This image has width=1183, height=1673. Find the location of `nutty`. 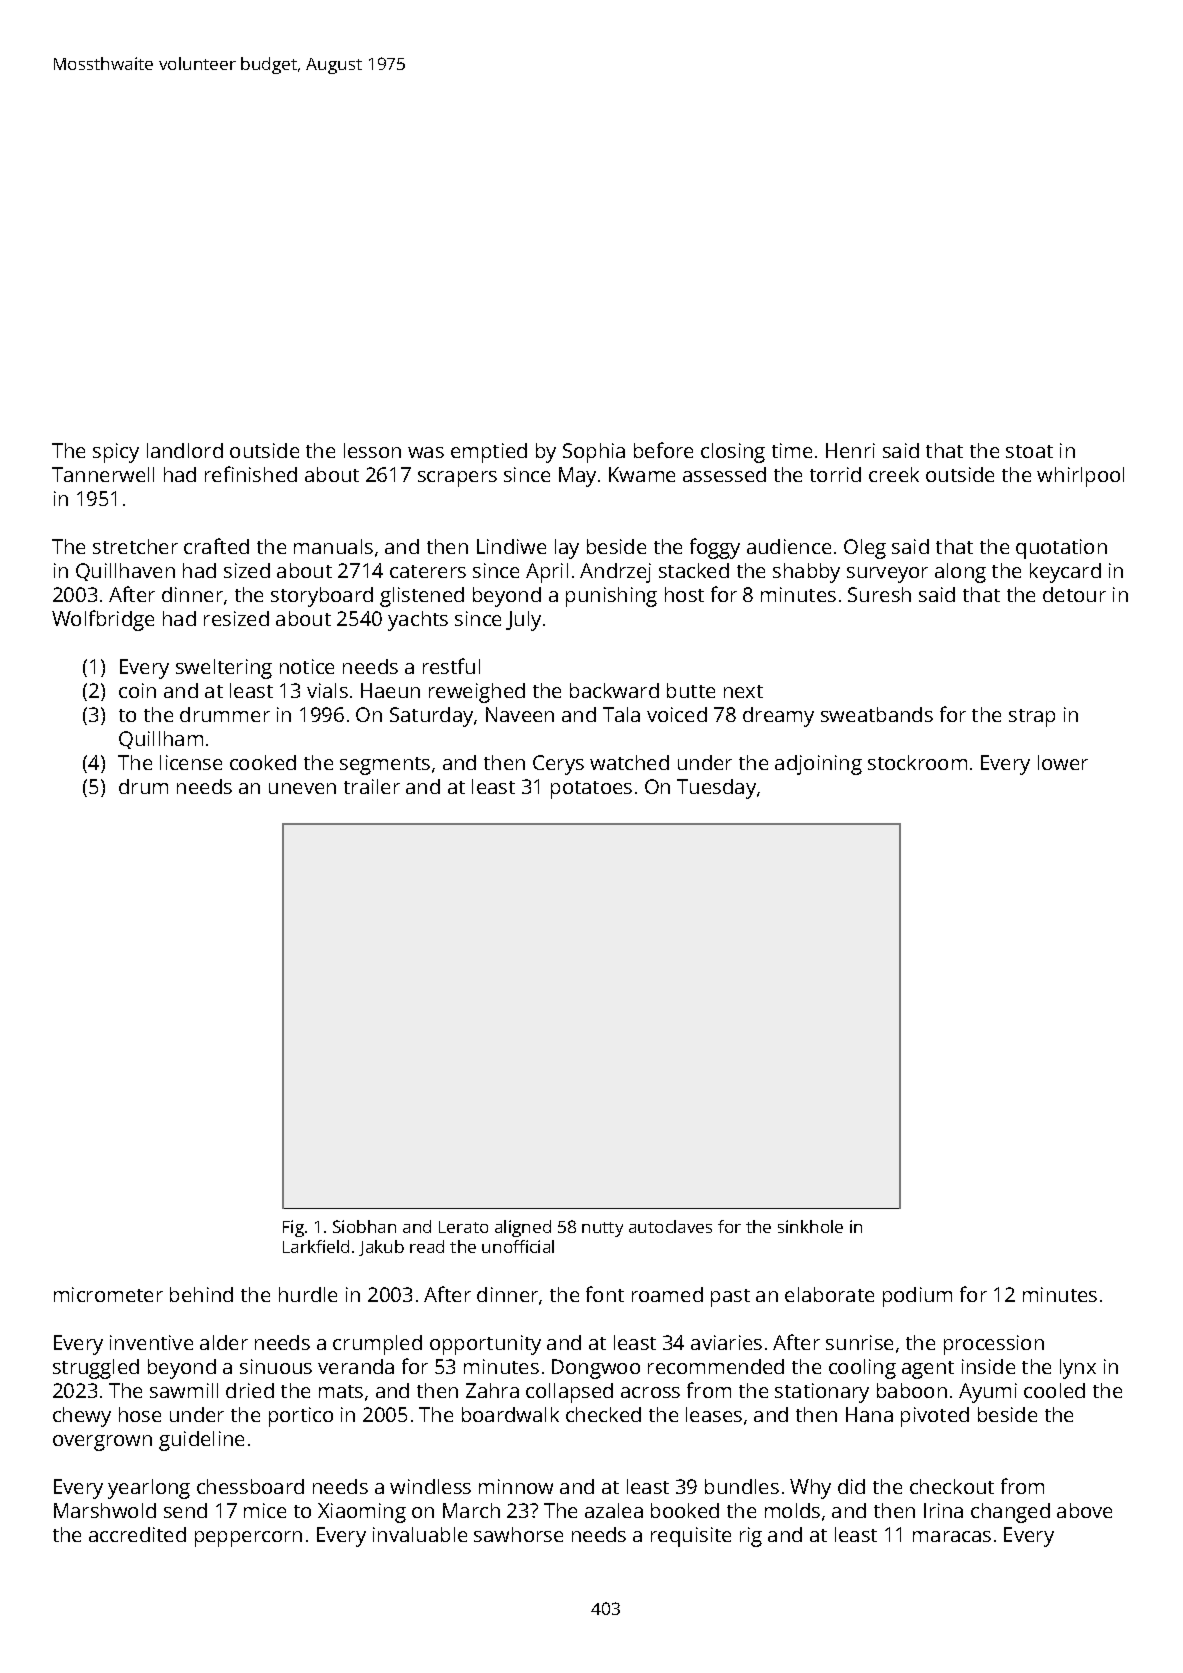

nutty is located at coordinates (602, 1229).
